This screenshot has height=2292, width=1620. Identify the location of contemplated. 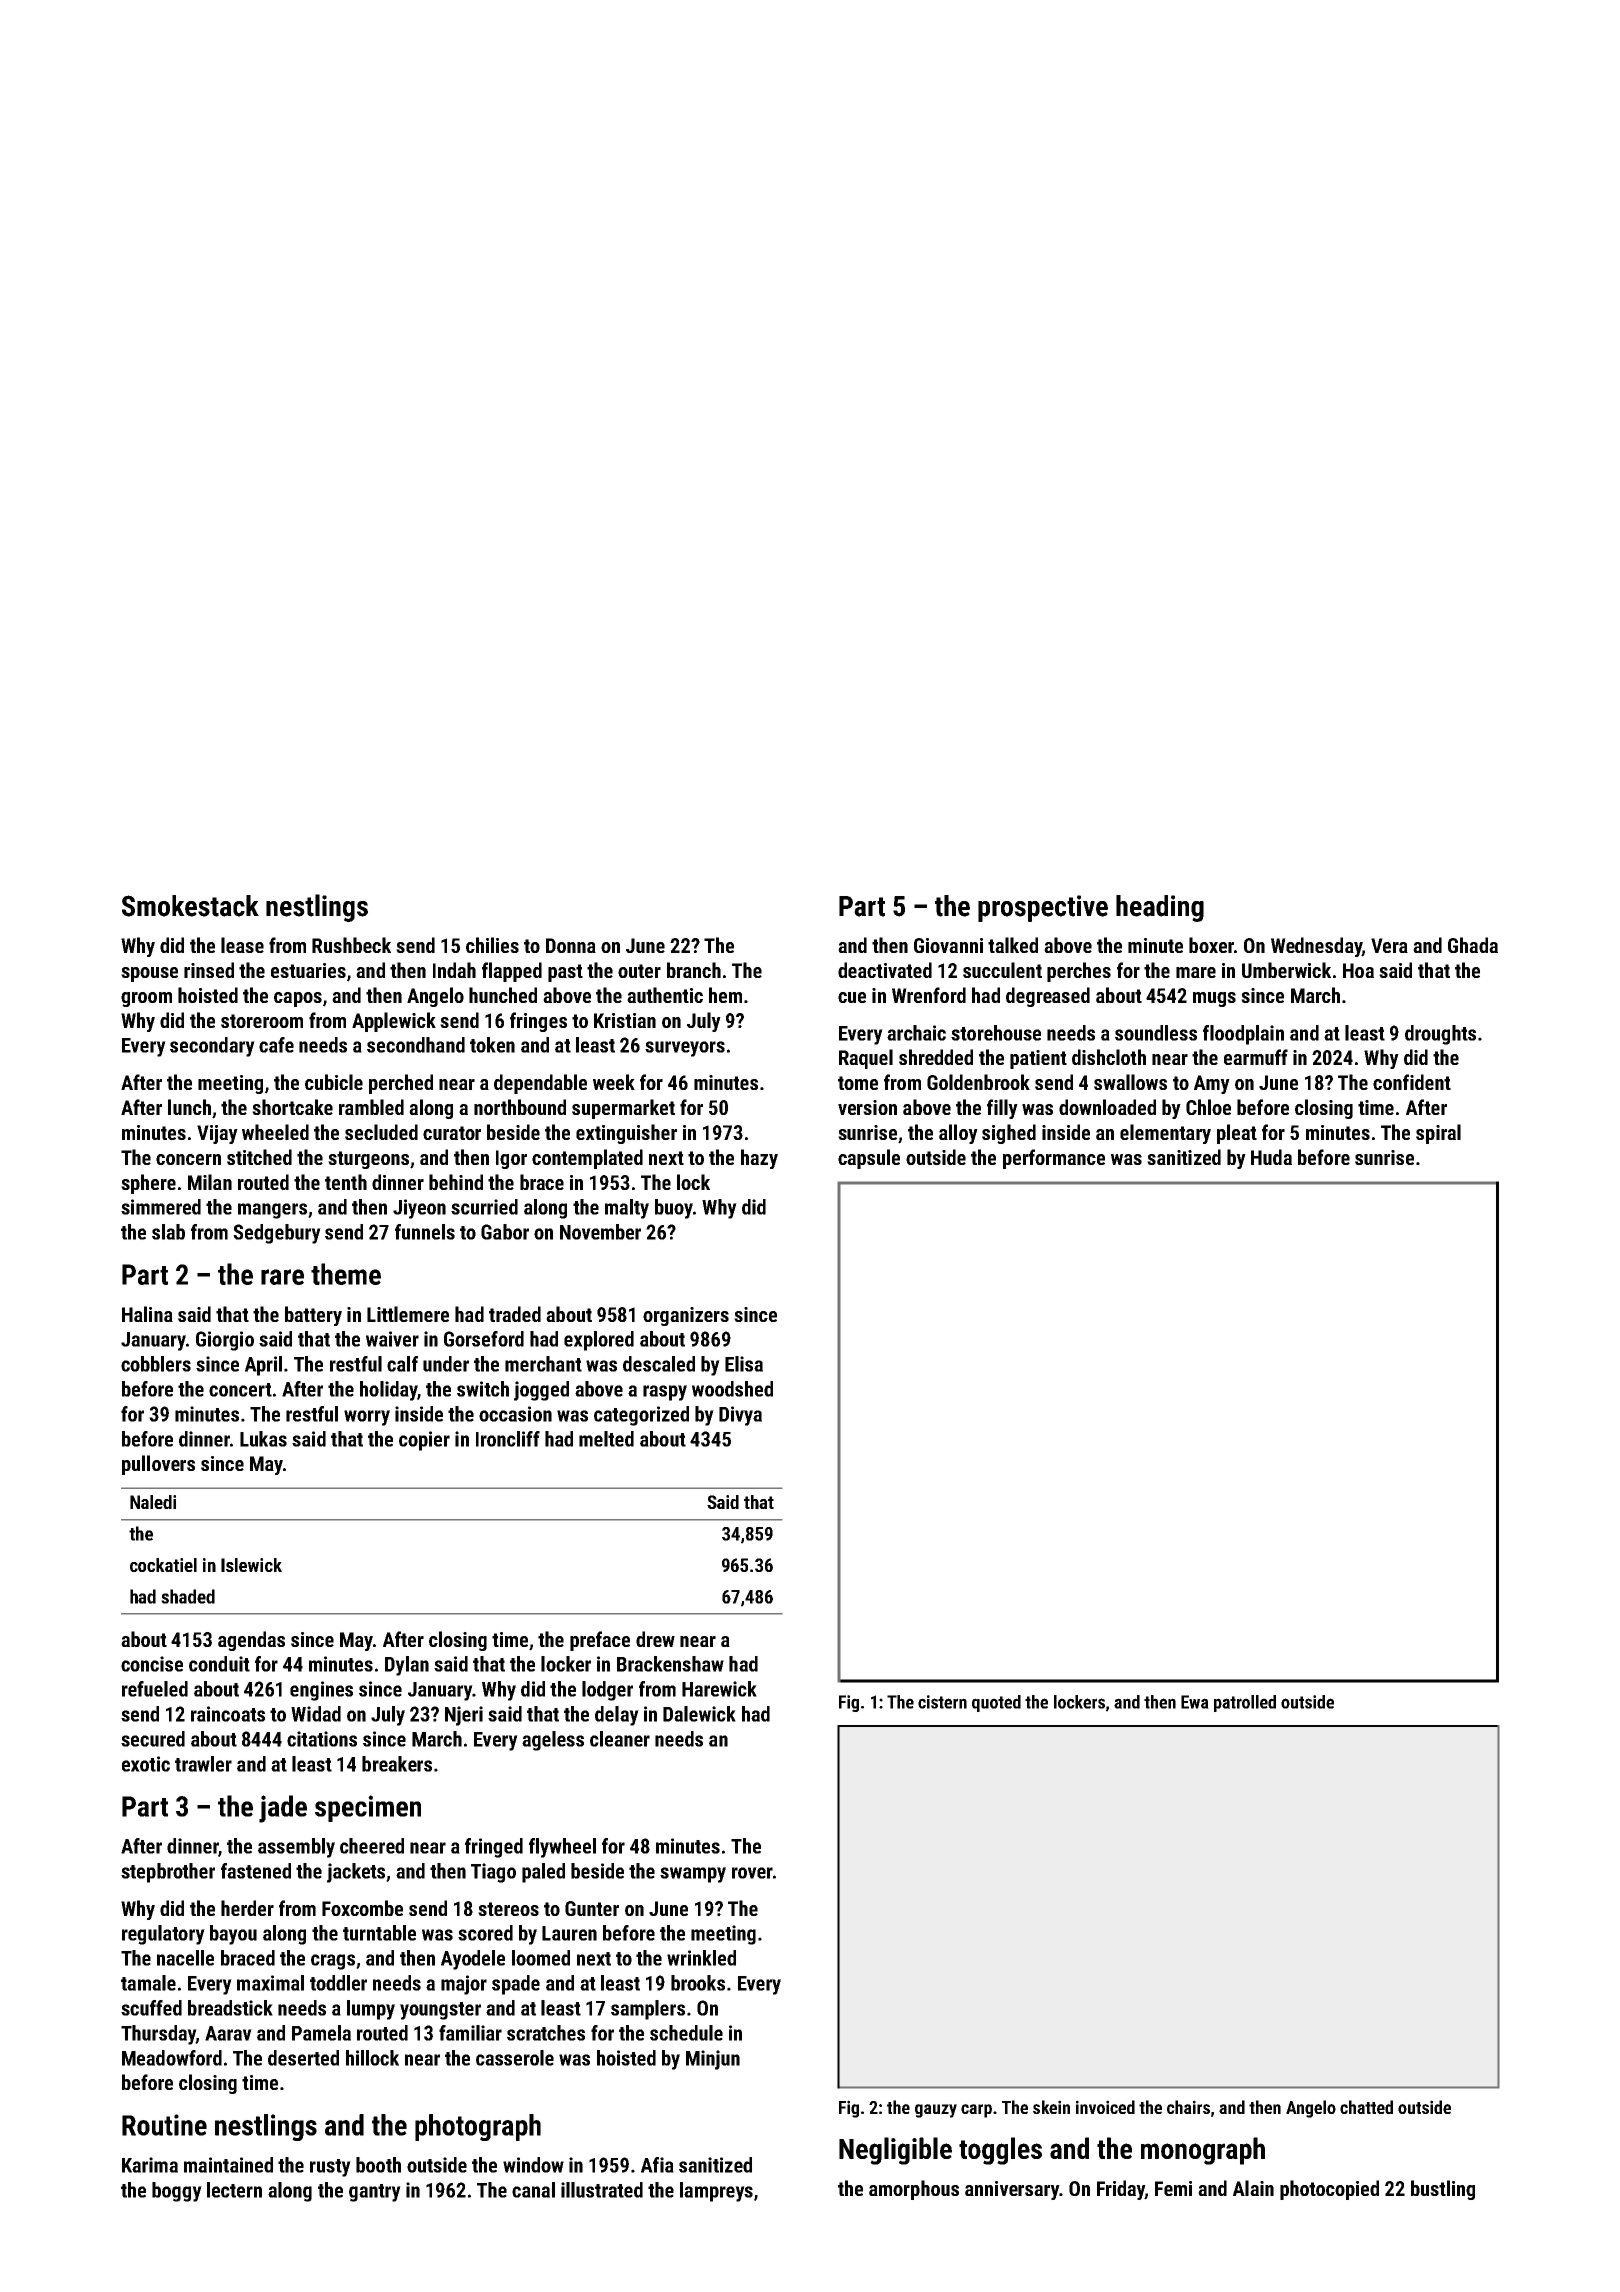
(587, 1159).
